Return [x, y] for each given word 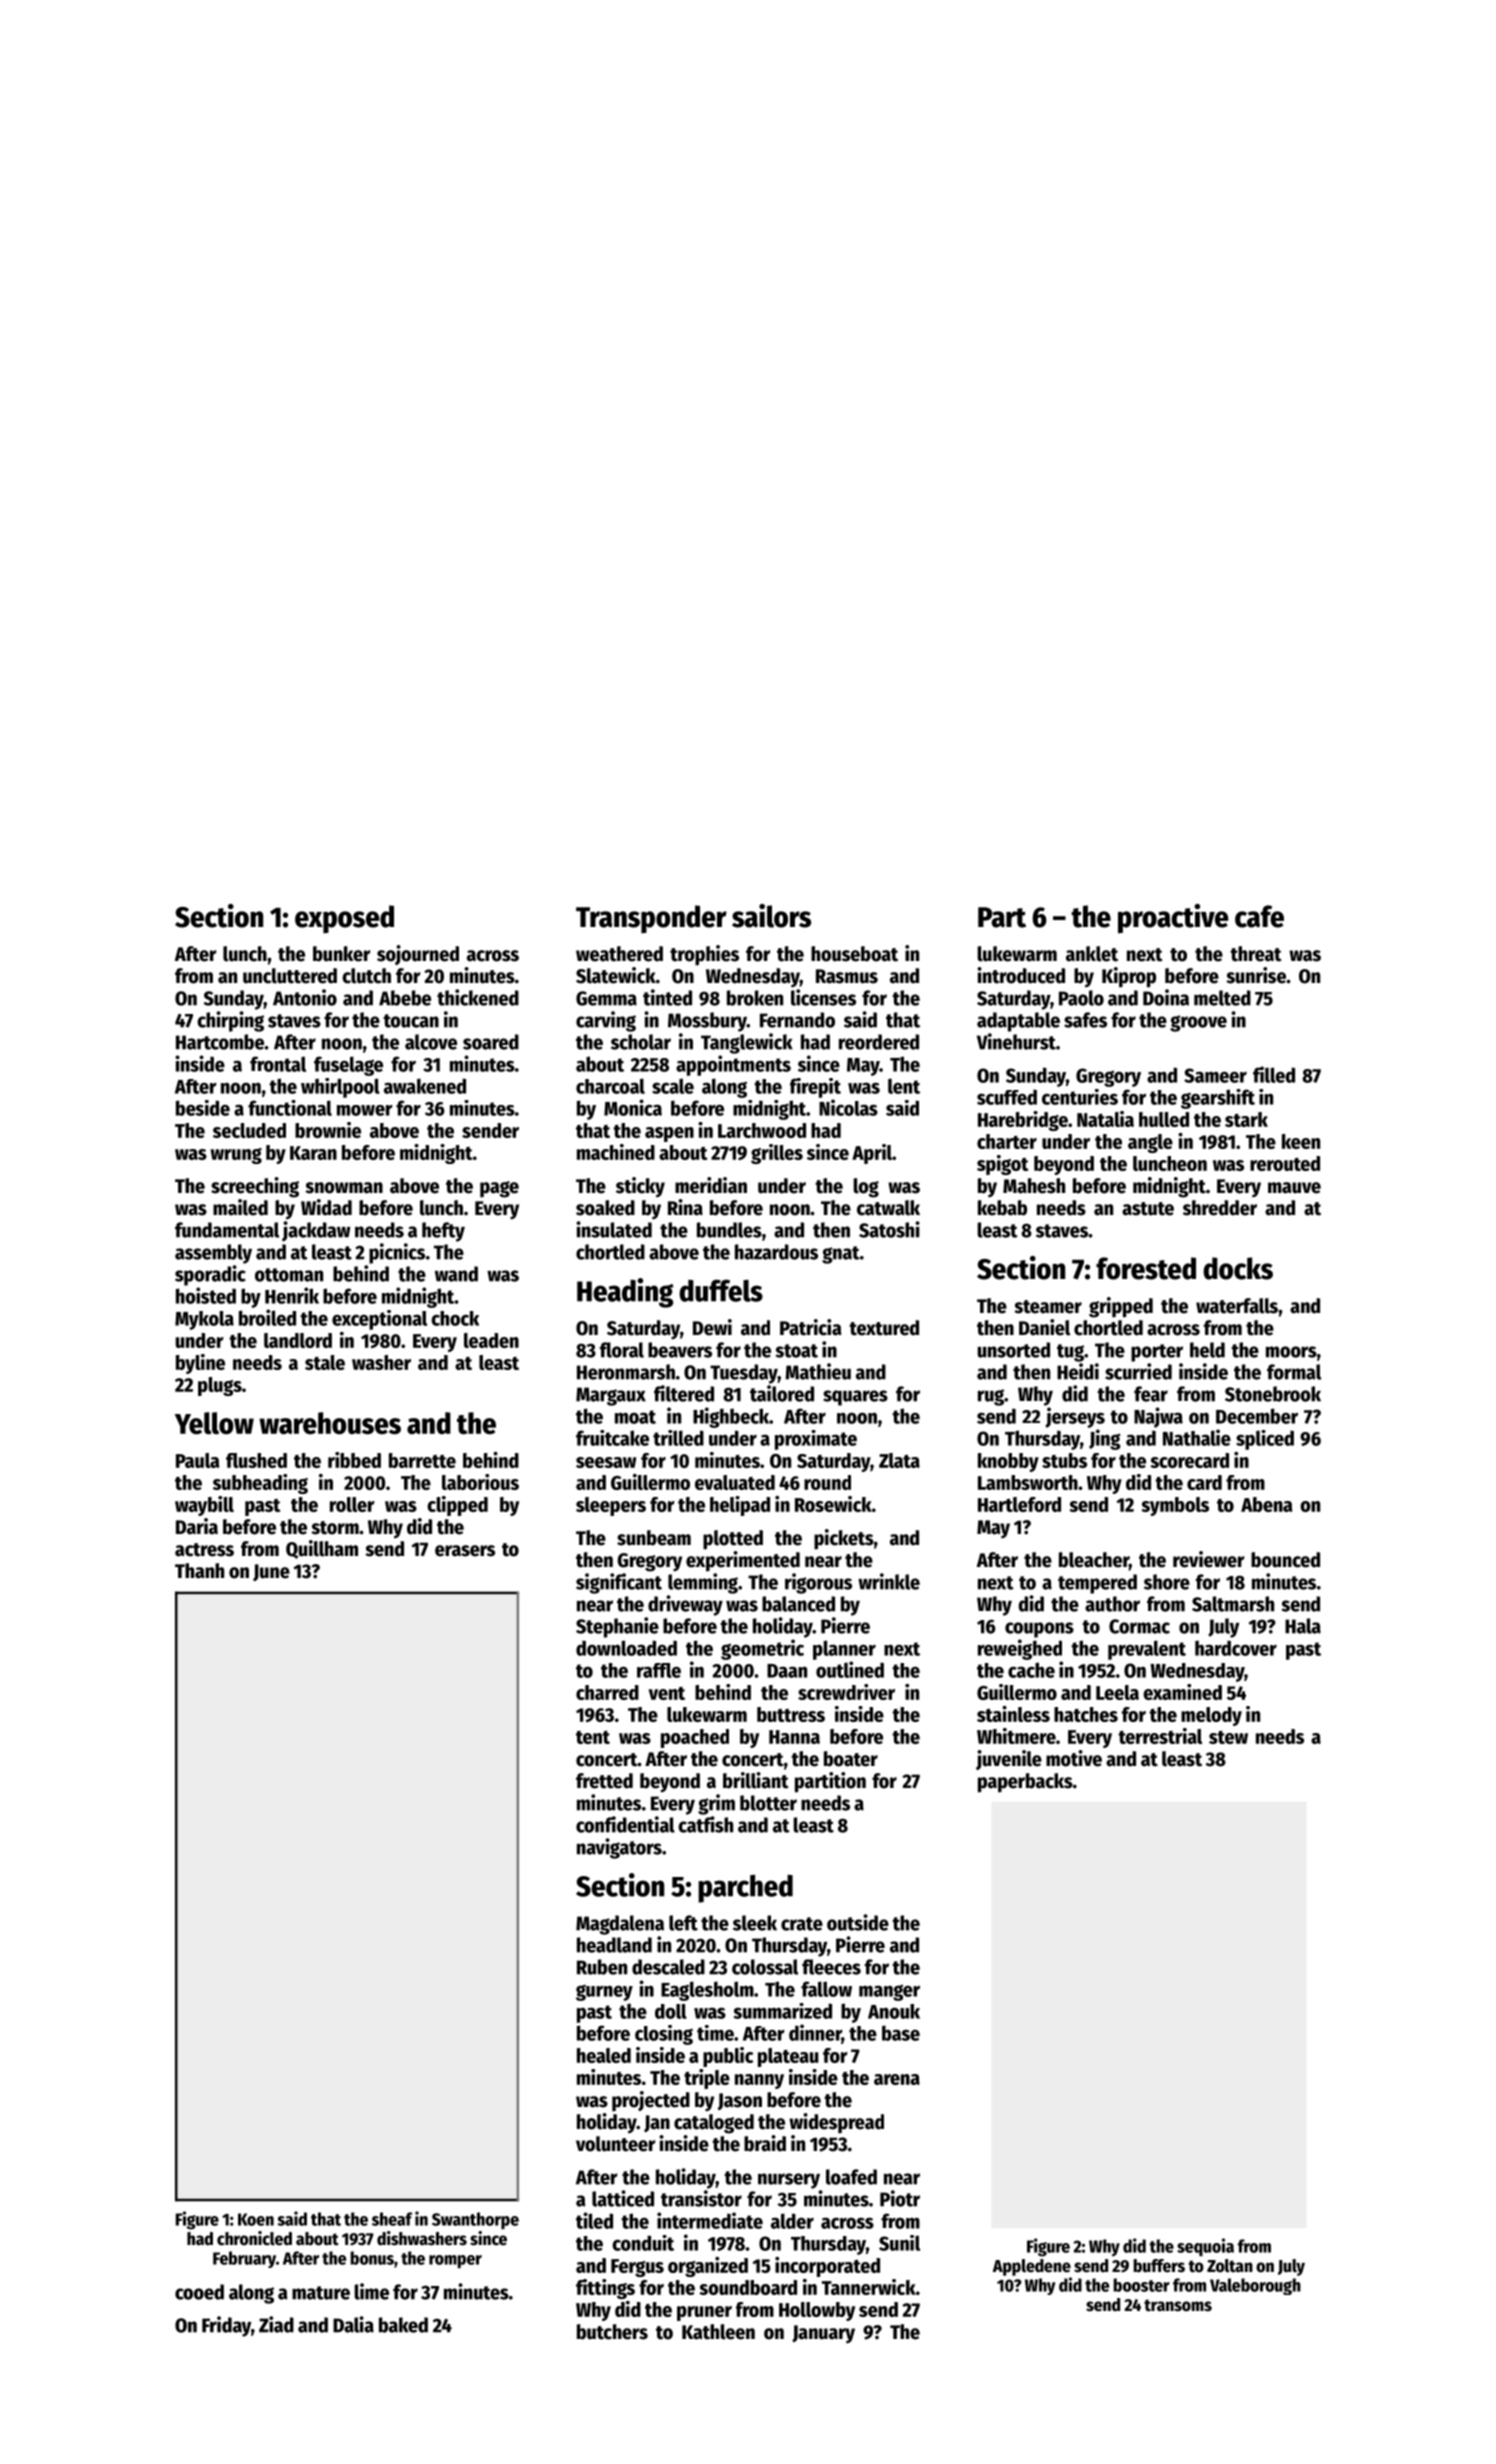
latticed [623, 2198]
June [271, 1573]
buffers [1159, 2266]
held [1207, 1350]
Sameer [1215, 1075]
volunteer [615, 2144]
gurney [604, 1992]
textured [884, 1328]
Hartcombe [220, 1042]
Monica [633, 1107]
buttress [791, 1714]
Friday [226, 2326]
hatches [1086, 1714]
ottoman [289, 1275]
